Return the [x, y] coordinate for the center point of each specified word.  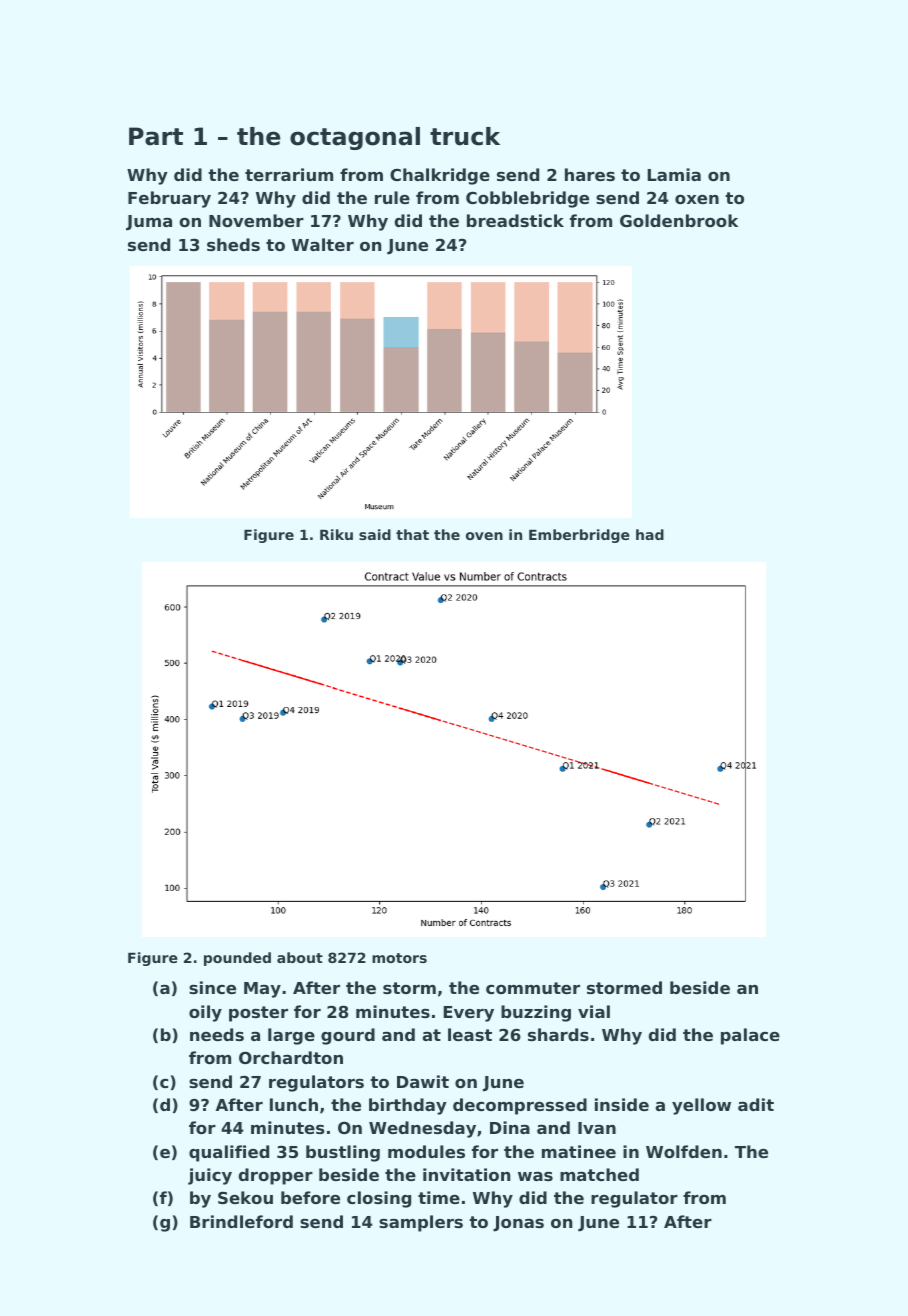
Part [156, 136]
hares [590, 174]
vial [594, 1011]
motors [399, 958]
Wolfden [684, 1151]
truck [465, 136]
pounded [237, 959]
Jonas [518, 1224]
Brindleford [241, 1221]
